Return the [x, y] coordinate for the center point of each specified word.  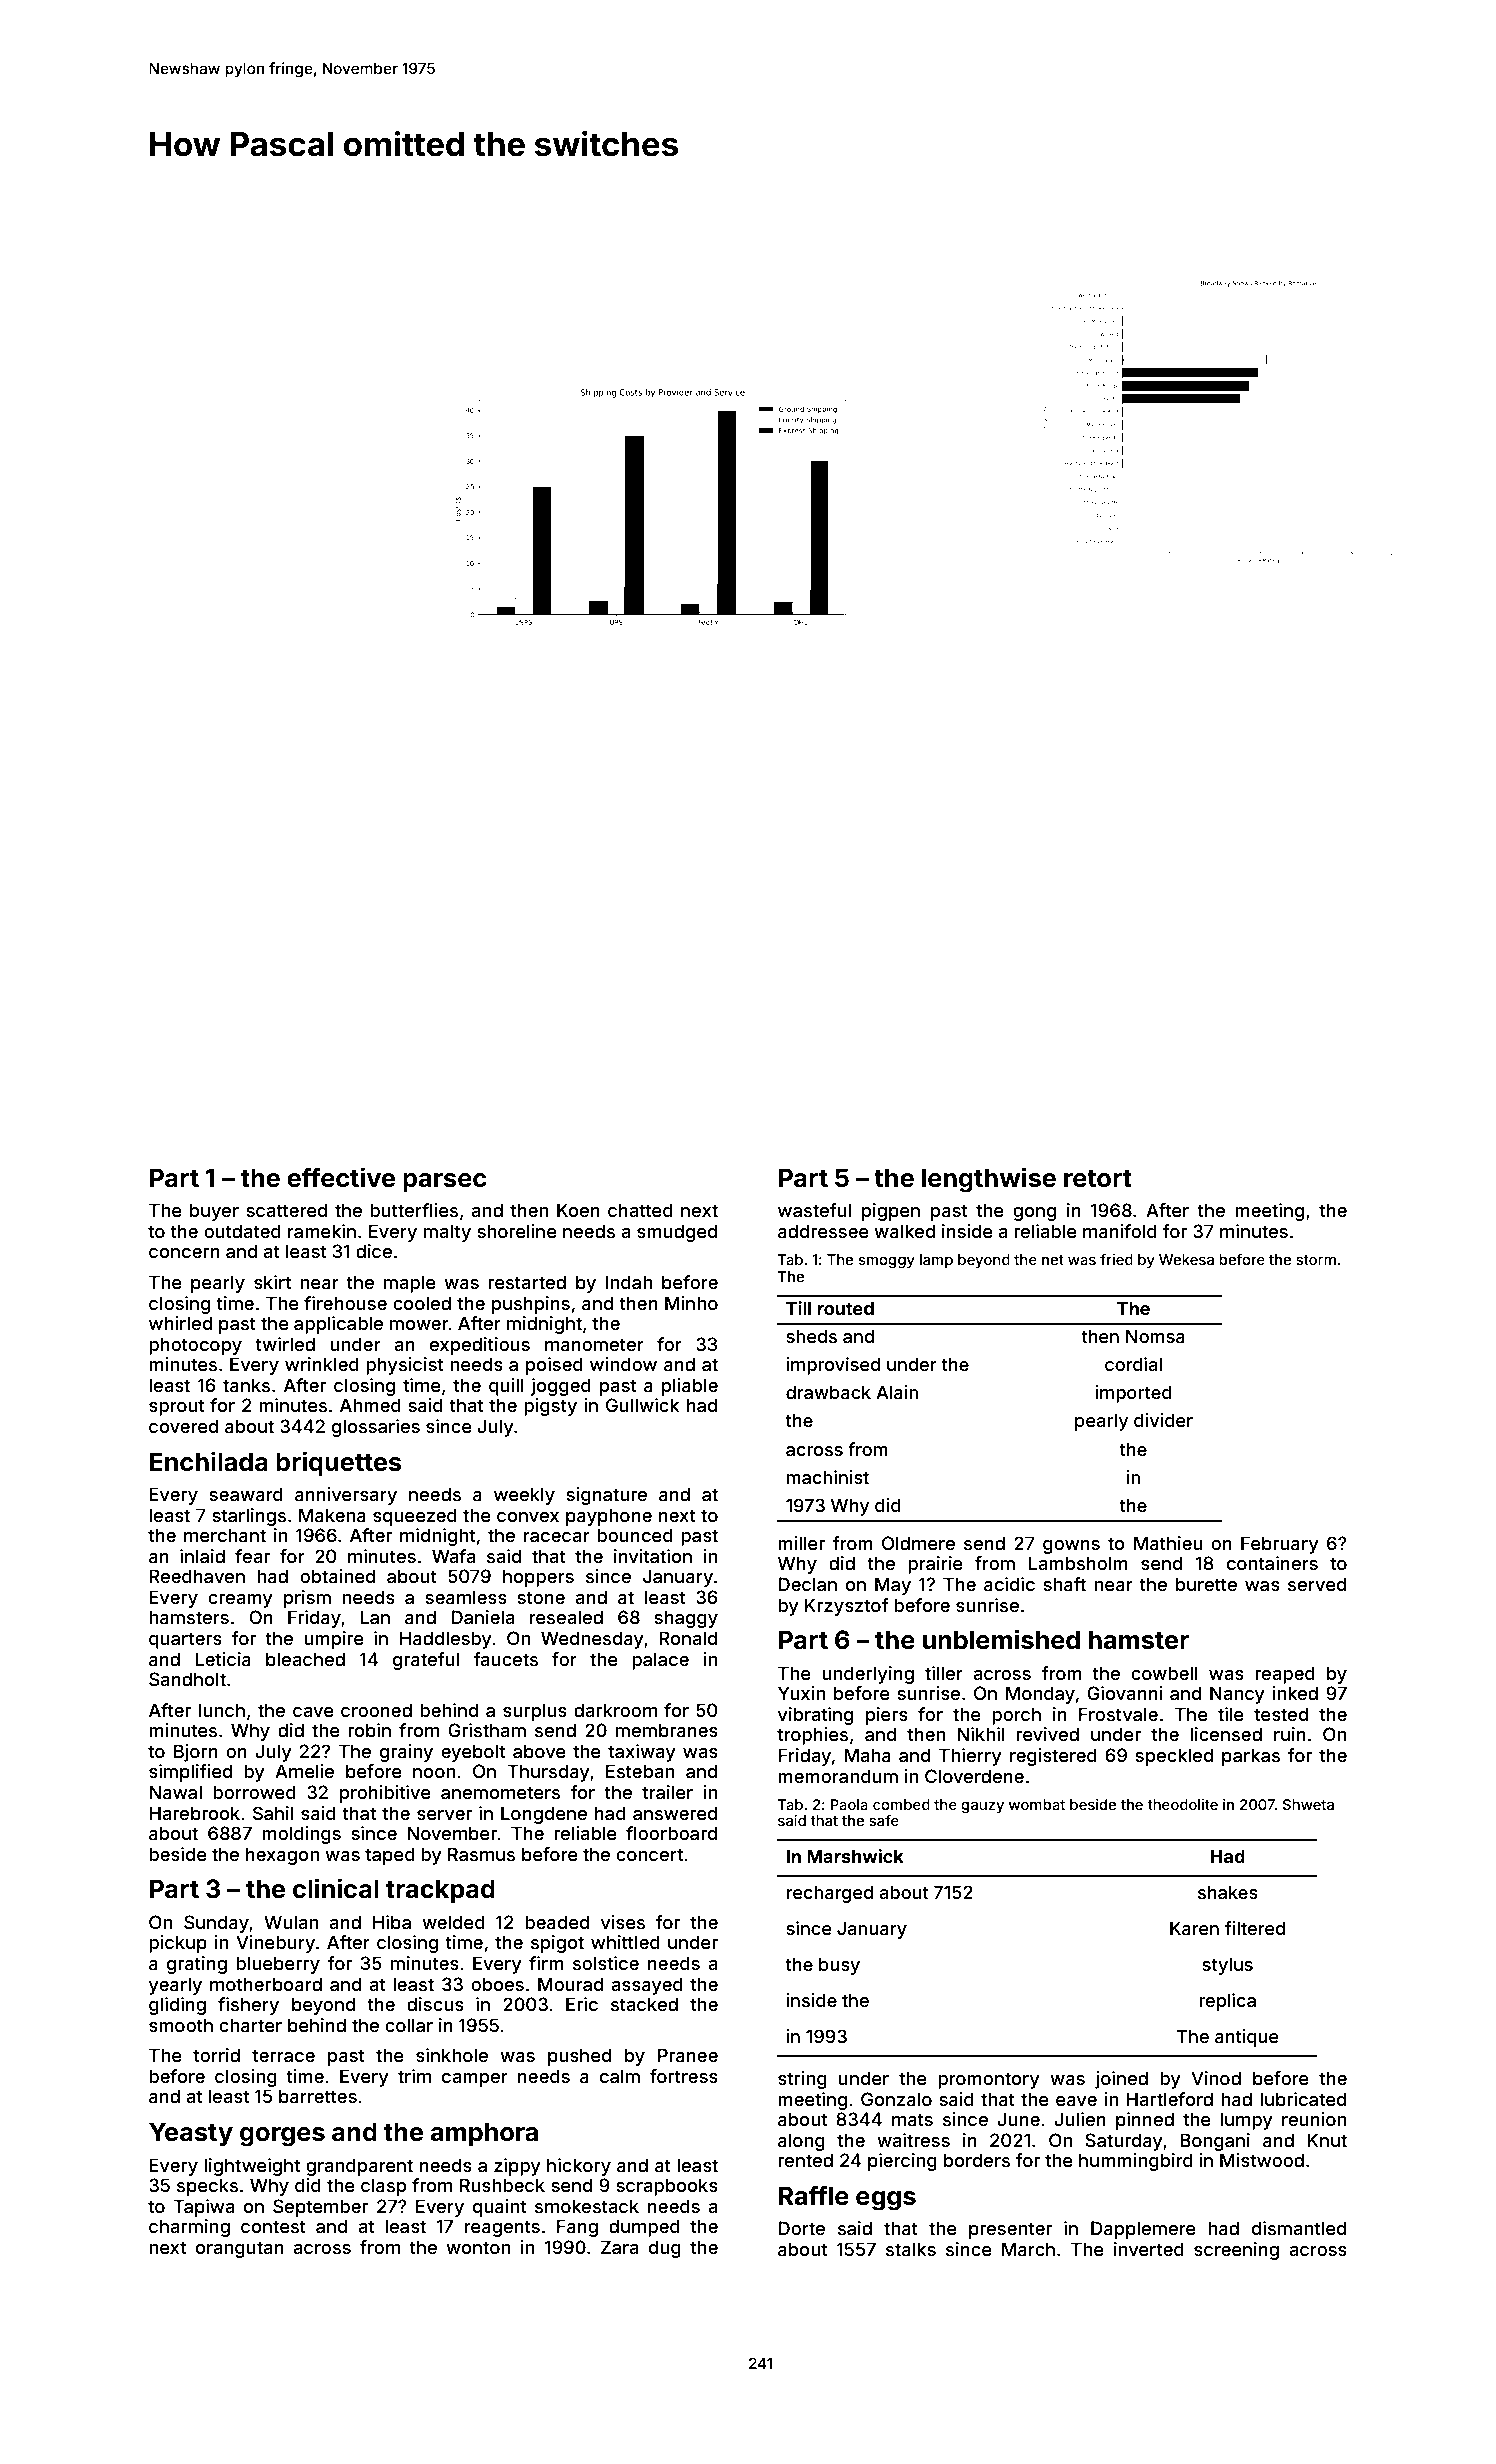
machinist [828, 1477]
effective [341, 1177]
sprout [176, 1407]
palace [660, 1661]
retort [1098, 1179]
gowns [1071, 1547]
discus [435, 2004]
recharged [830, 1894]
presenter [1010, 2230]
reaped [1285, 1675]
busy [839, 1966]
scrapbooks [667, 2187]
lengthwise [989, 1180]
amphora [484, 2134]
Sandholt [187, 1679]
